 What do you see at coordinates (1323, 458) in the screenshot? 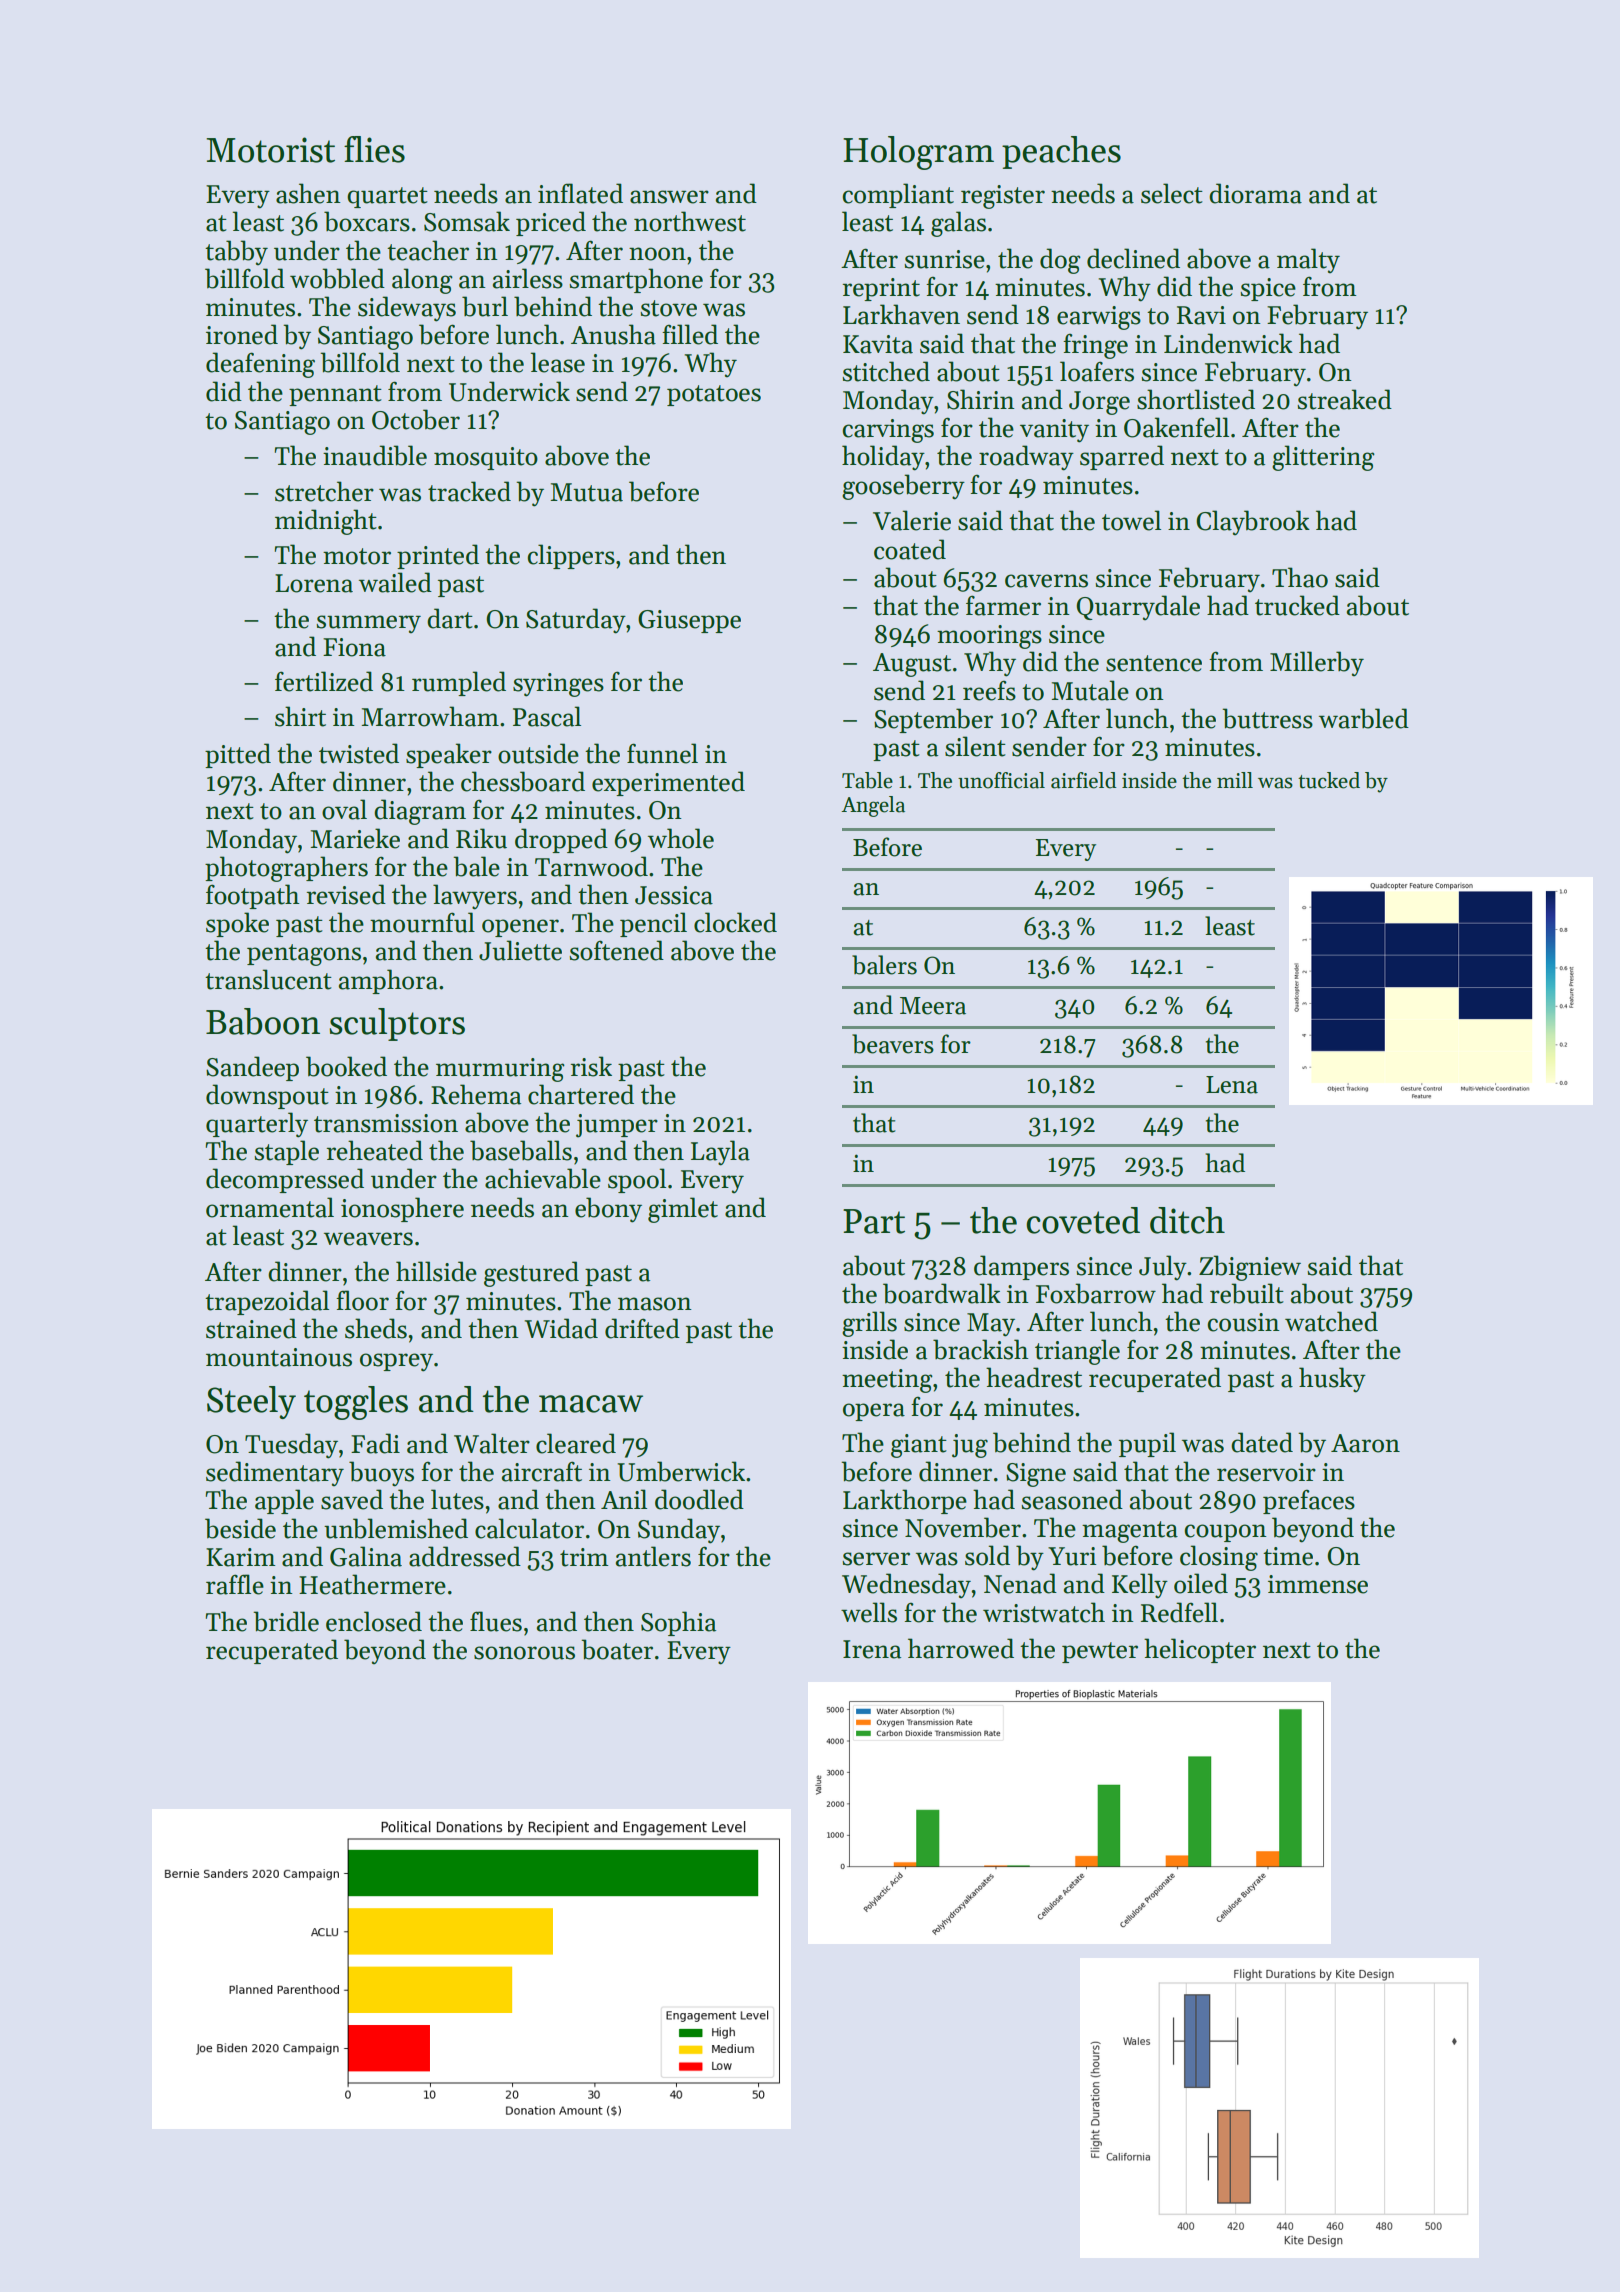
I see `glittering` at bounding box center [1323, 458].
